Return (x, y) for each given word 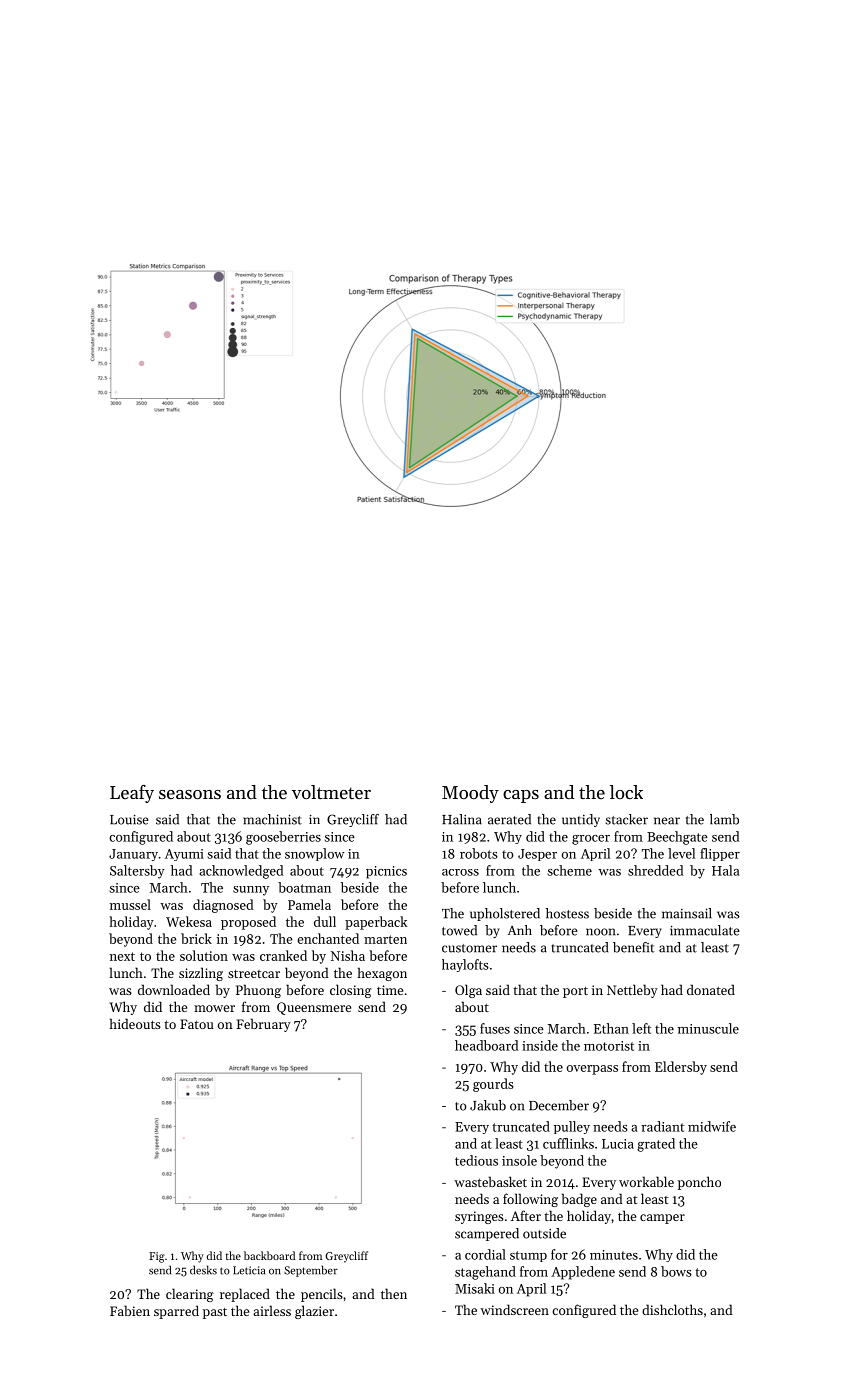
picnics (386, 872)
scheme (570, 870)
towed (459, 930)
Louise (129, 819)
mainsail (687, 913)
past (215, 1313)
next (122, 956)
